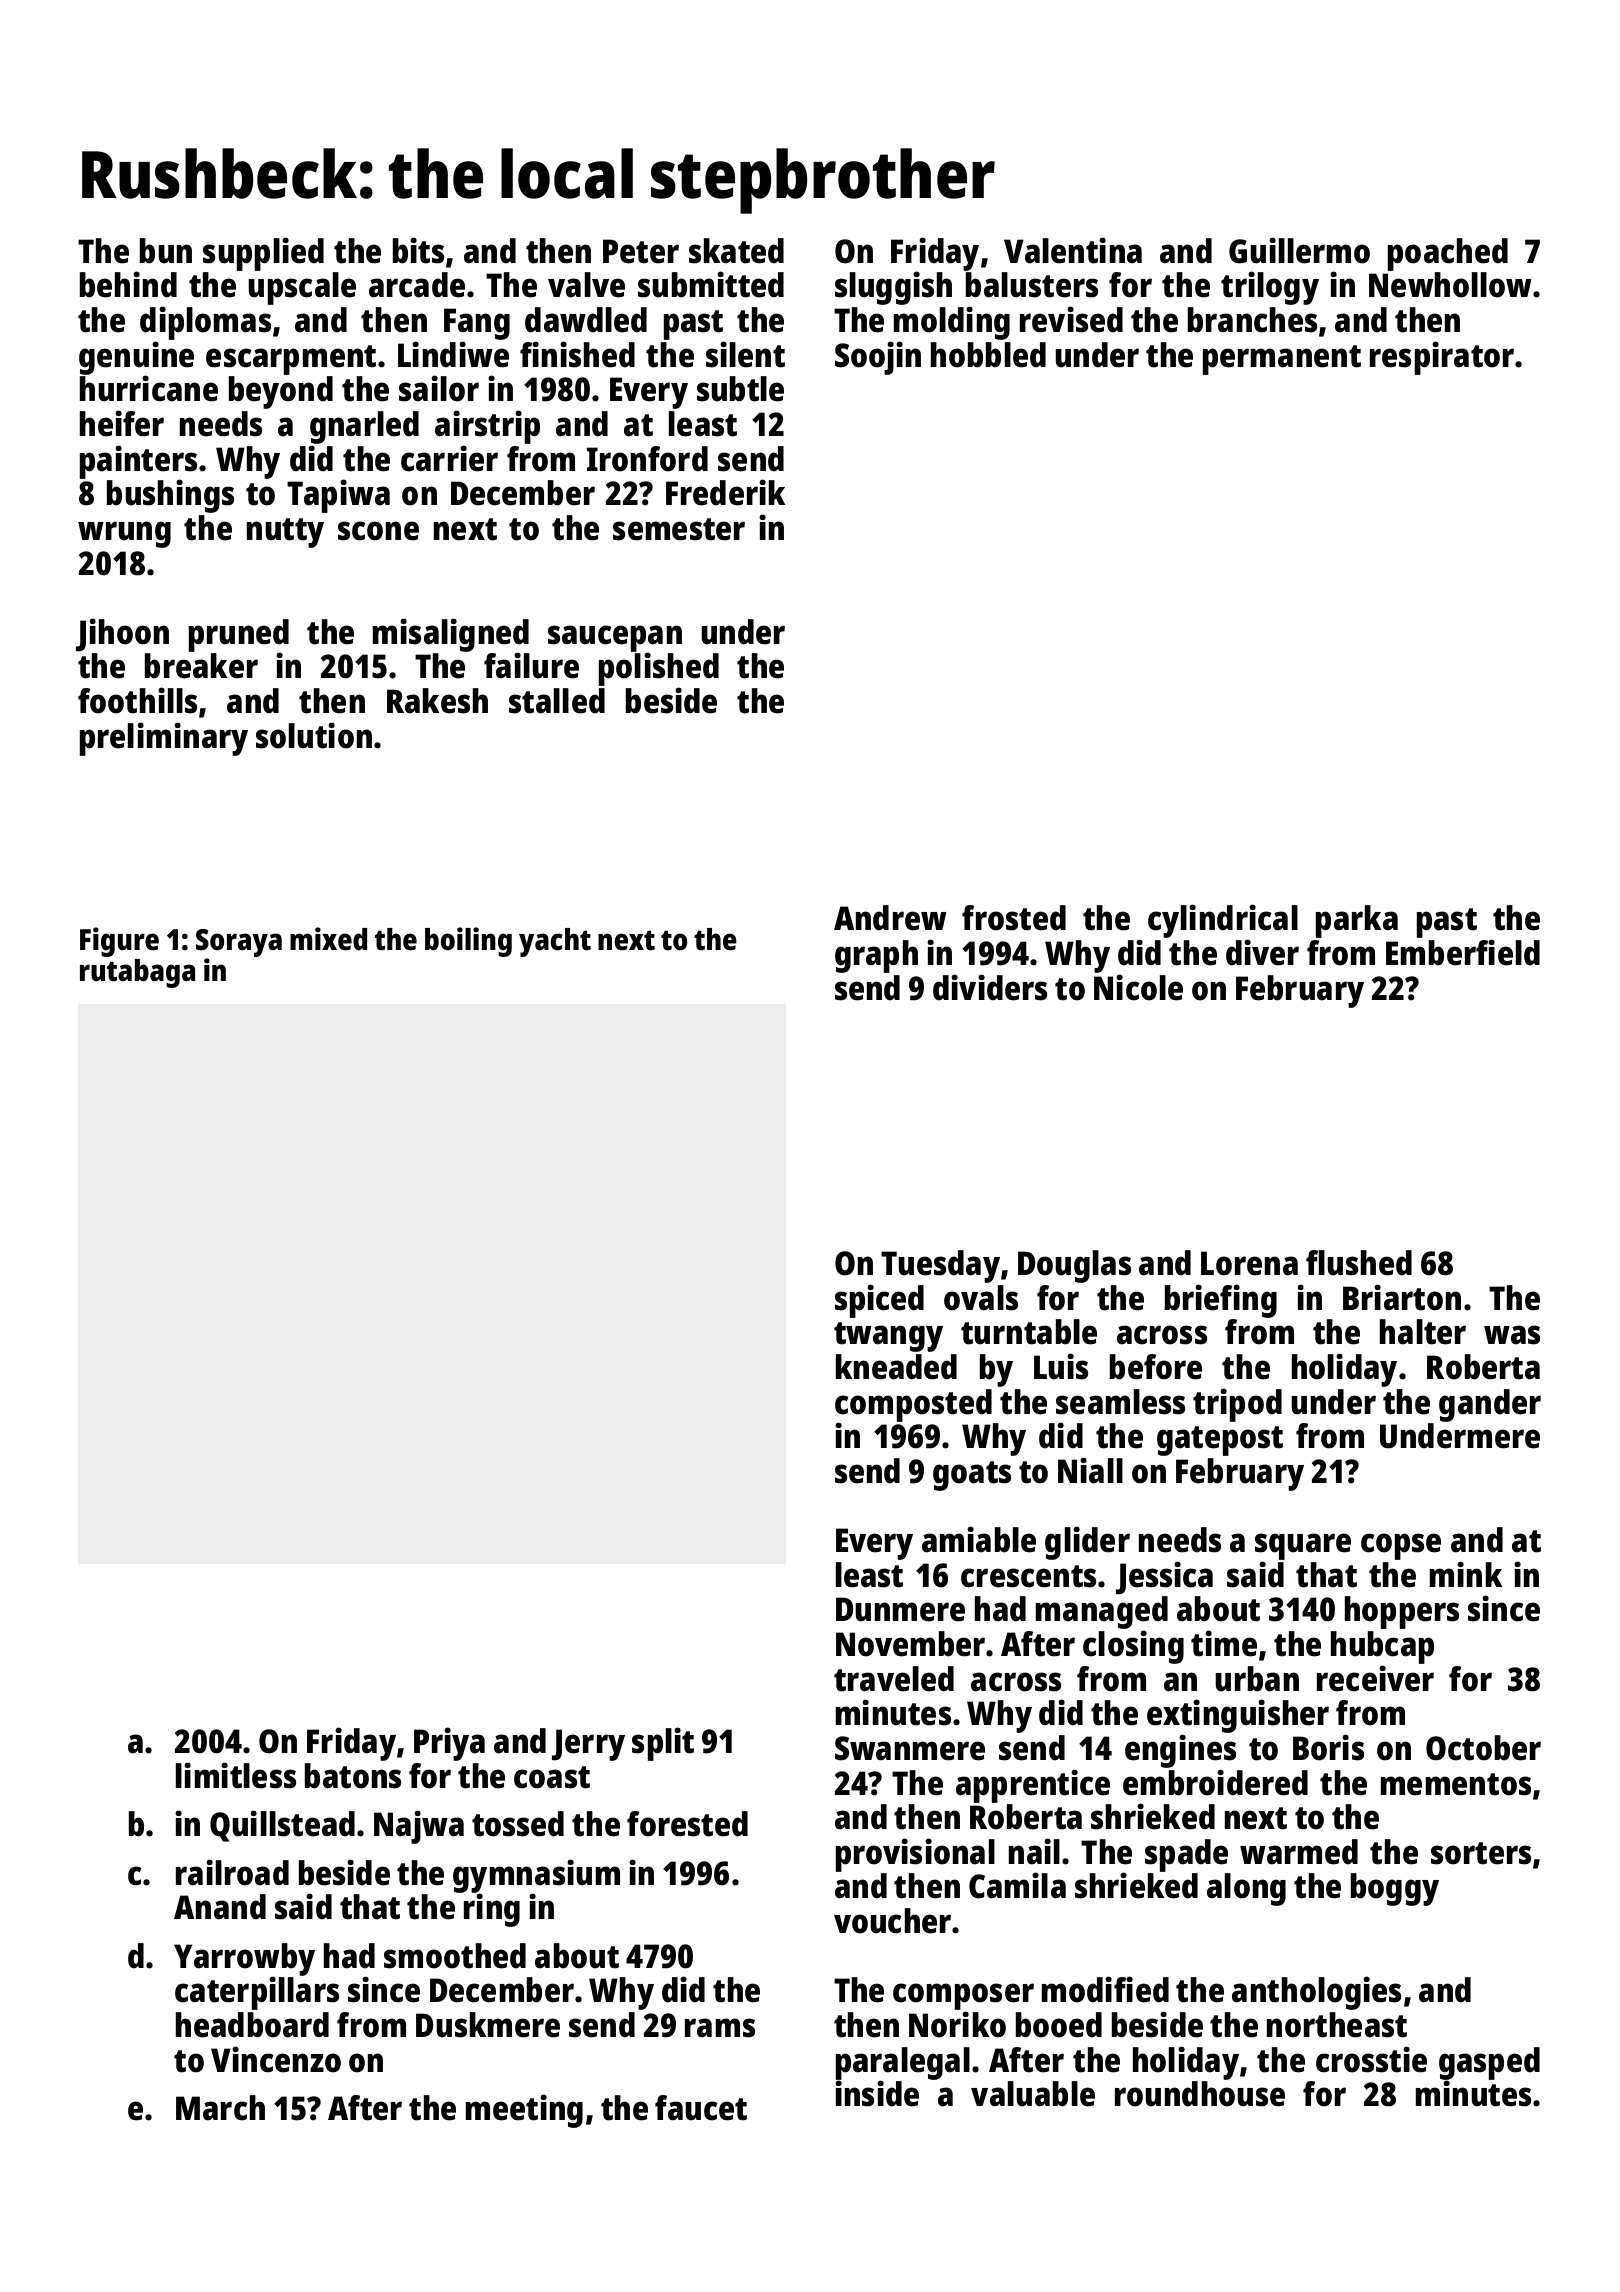 The width and height of the page is (1620, 2292). What do you see at coordinates (166, 251) in the page?
I see `bun` at bounding box center [166, 251].
